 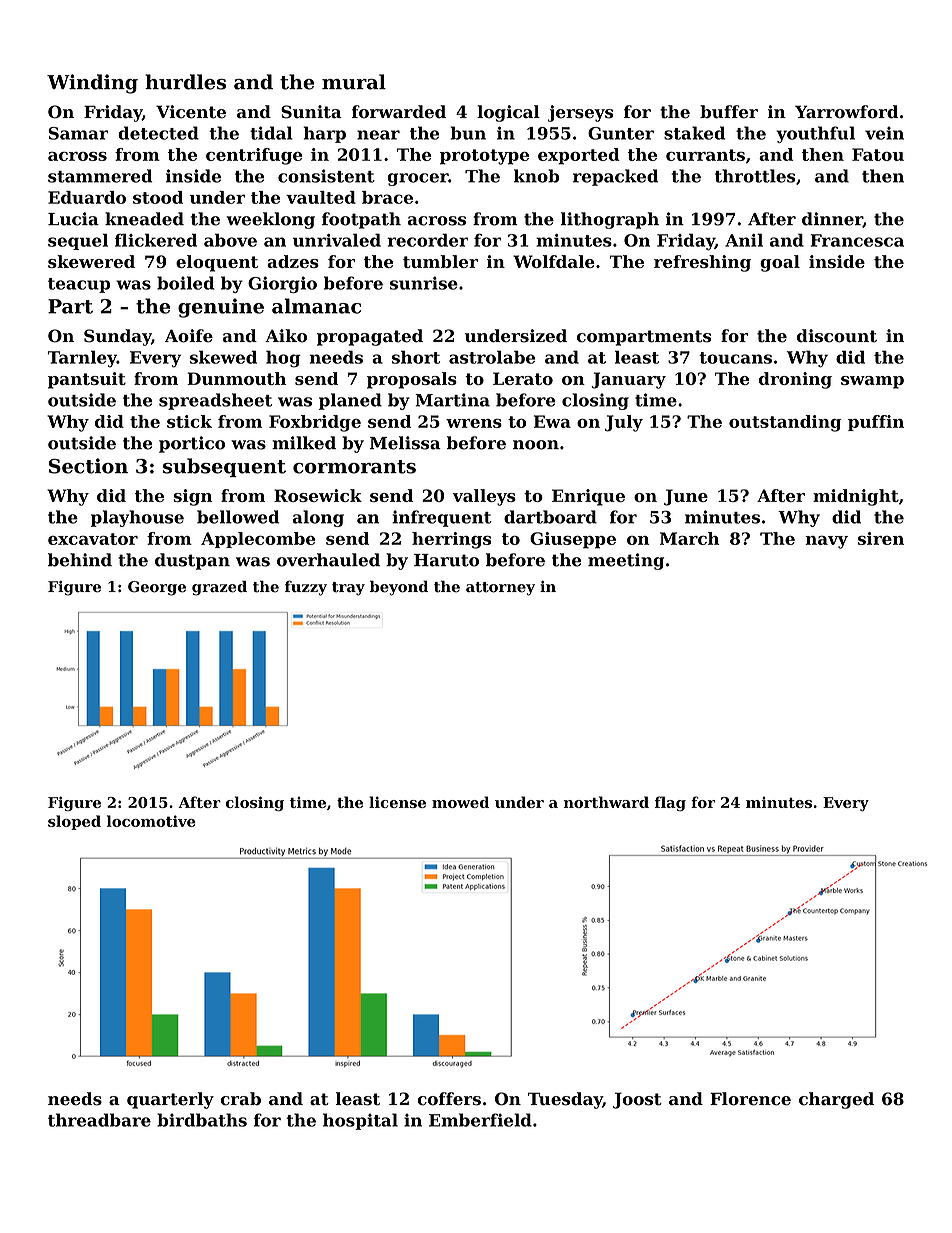 What do you see at coordinates (449, 1099) in the screenshot?
I see `coffers` at bounding box center [449, 1099].
